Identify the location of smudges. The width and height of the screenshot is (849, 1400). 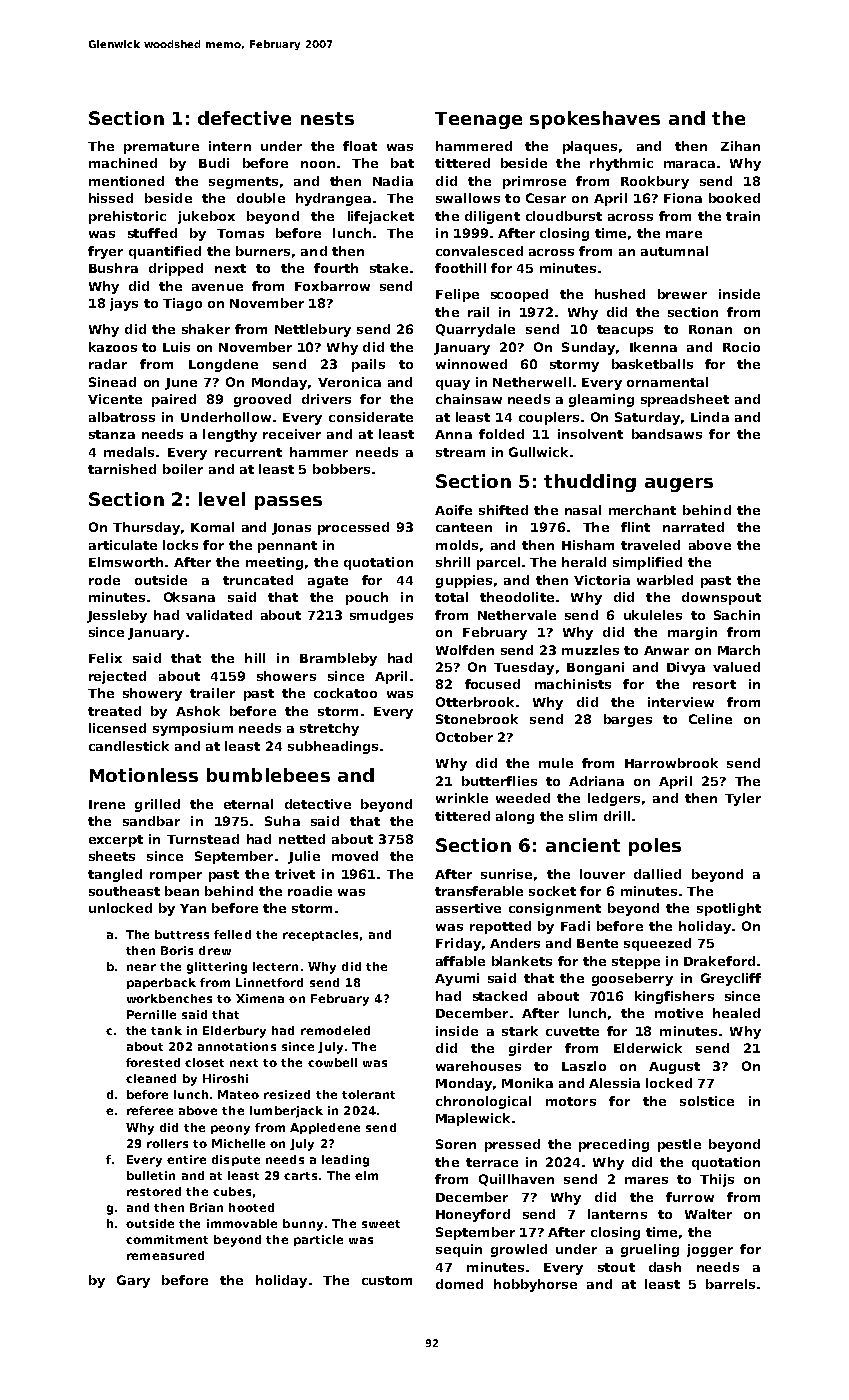
(381, 616).
